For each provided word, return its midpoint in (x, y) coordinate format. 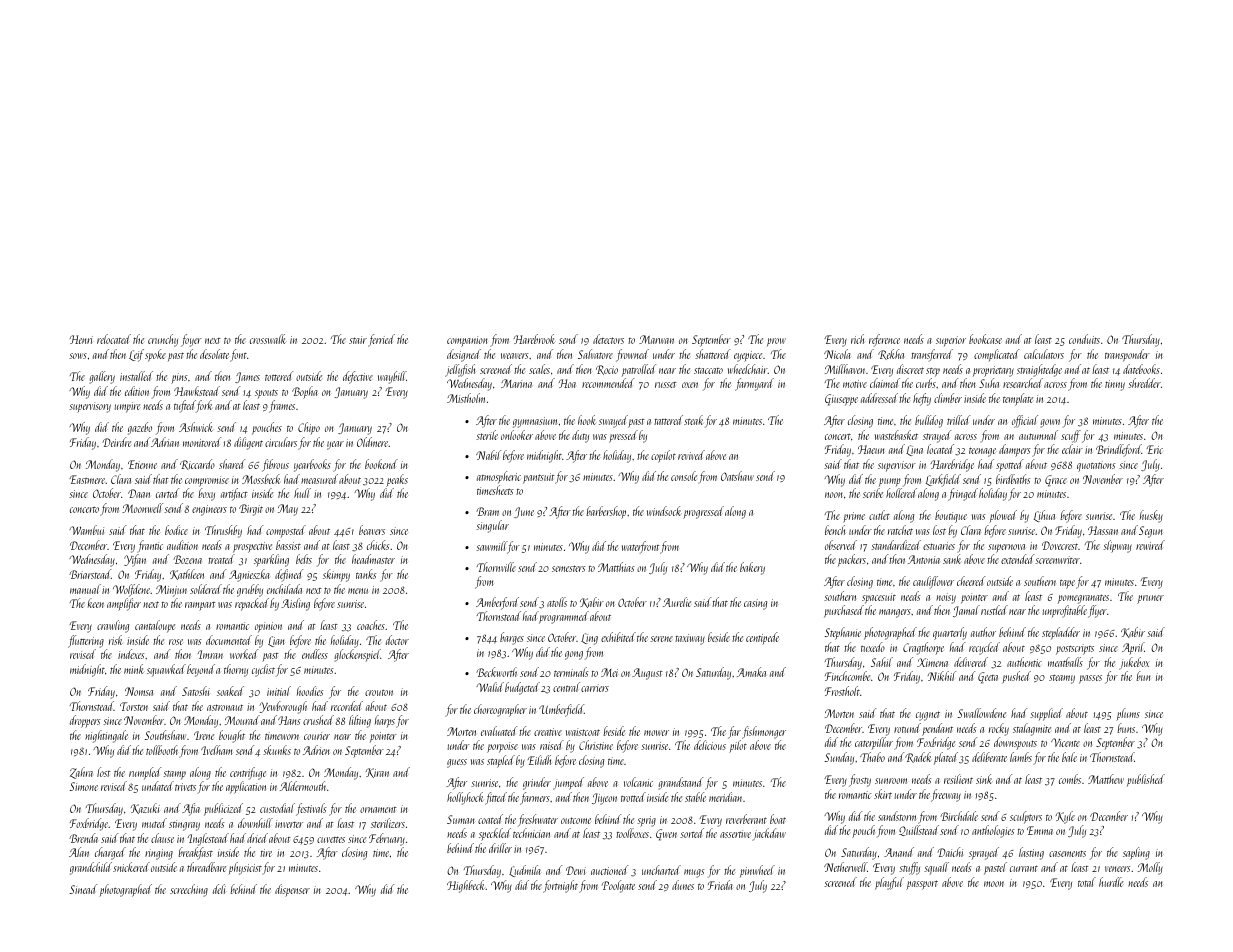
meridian (725, 797)
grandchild (91, 868)
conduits (1084, 339)
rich (858, 339)
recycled (984, 648)
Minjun (171, 591)
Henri (81, 339)
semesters (568, 568)
